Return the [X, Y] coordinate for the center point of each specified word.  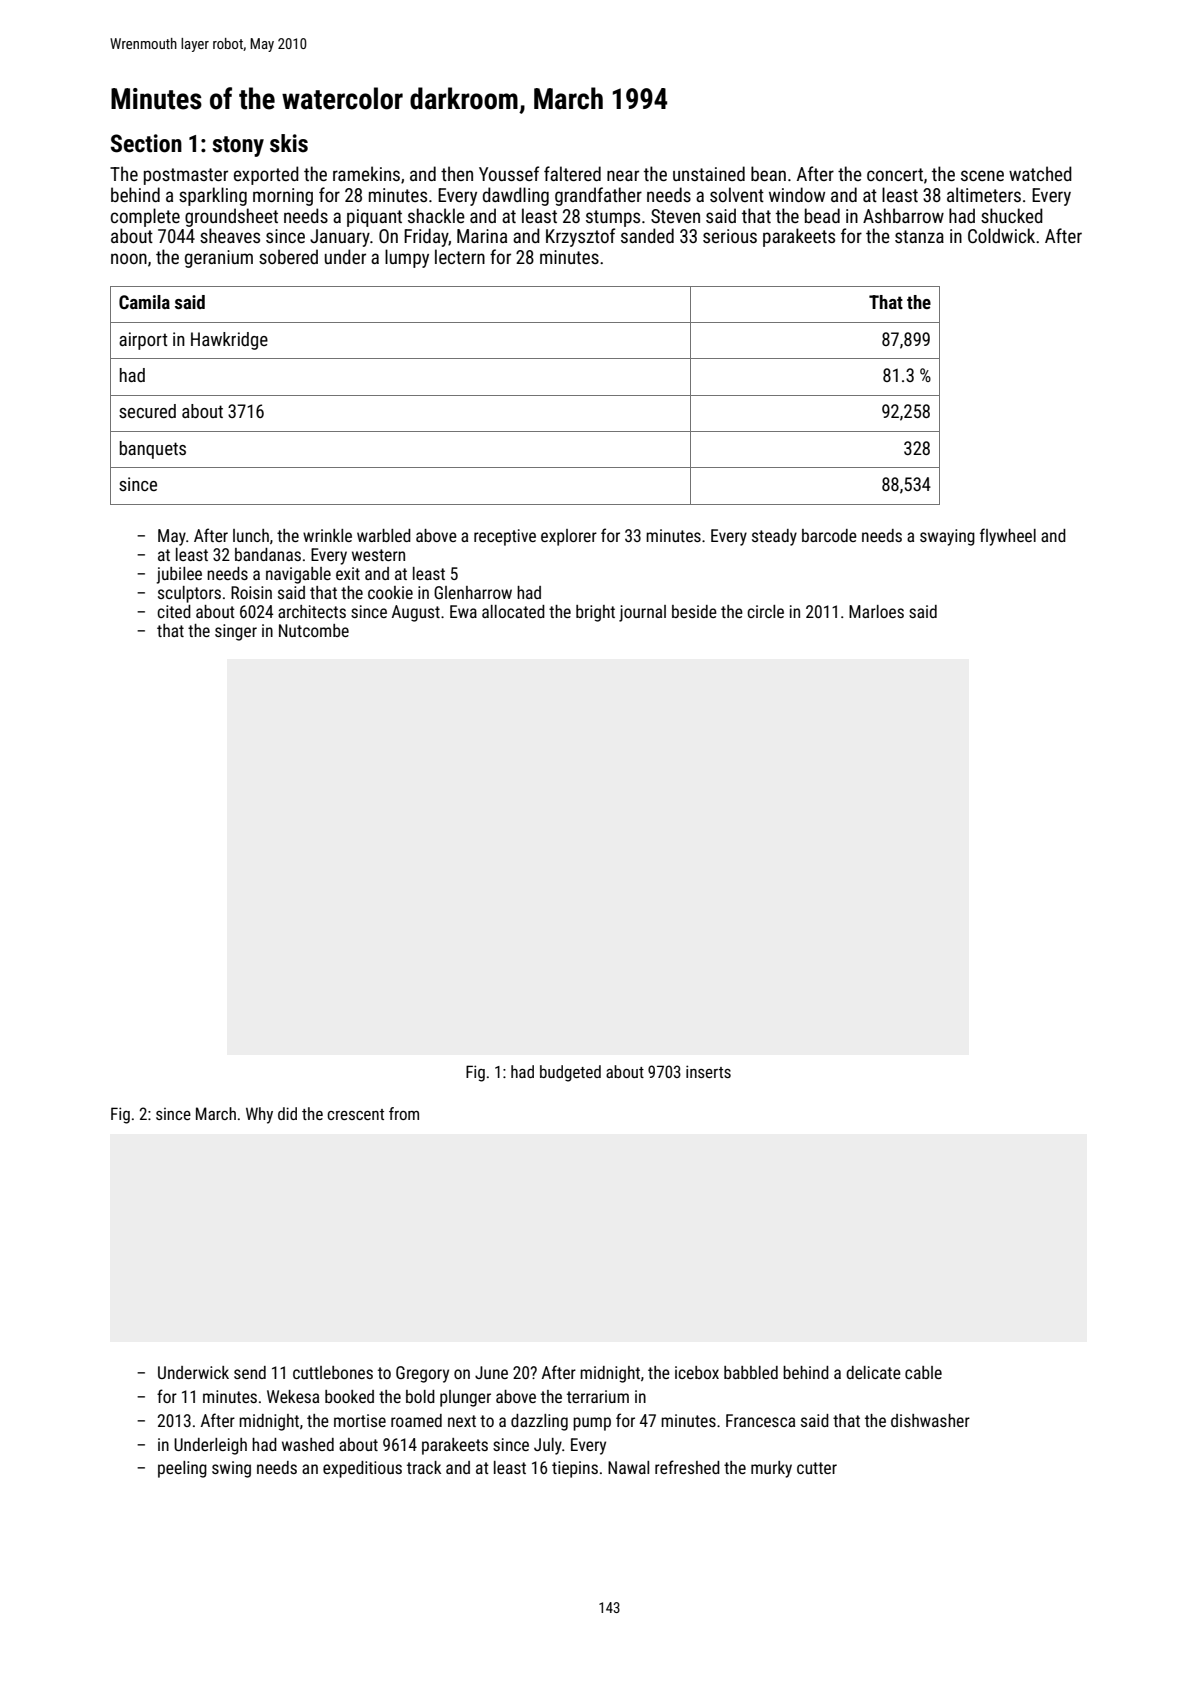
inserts [708, 1071]
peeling [182, 1469]
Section [146, 143]
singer [236, 632]
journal [642, 613]
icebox [697, 1372]
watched [1040, 173]
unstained [709, 173]
